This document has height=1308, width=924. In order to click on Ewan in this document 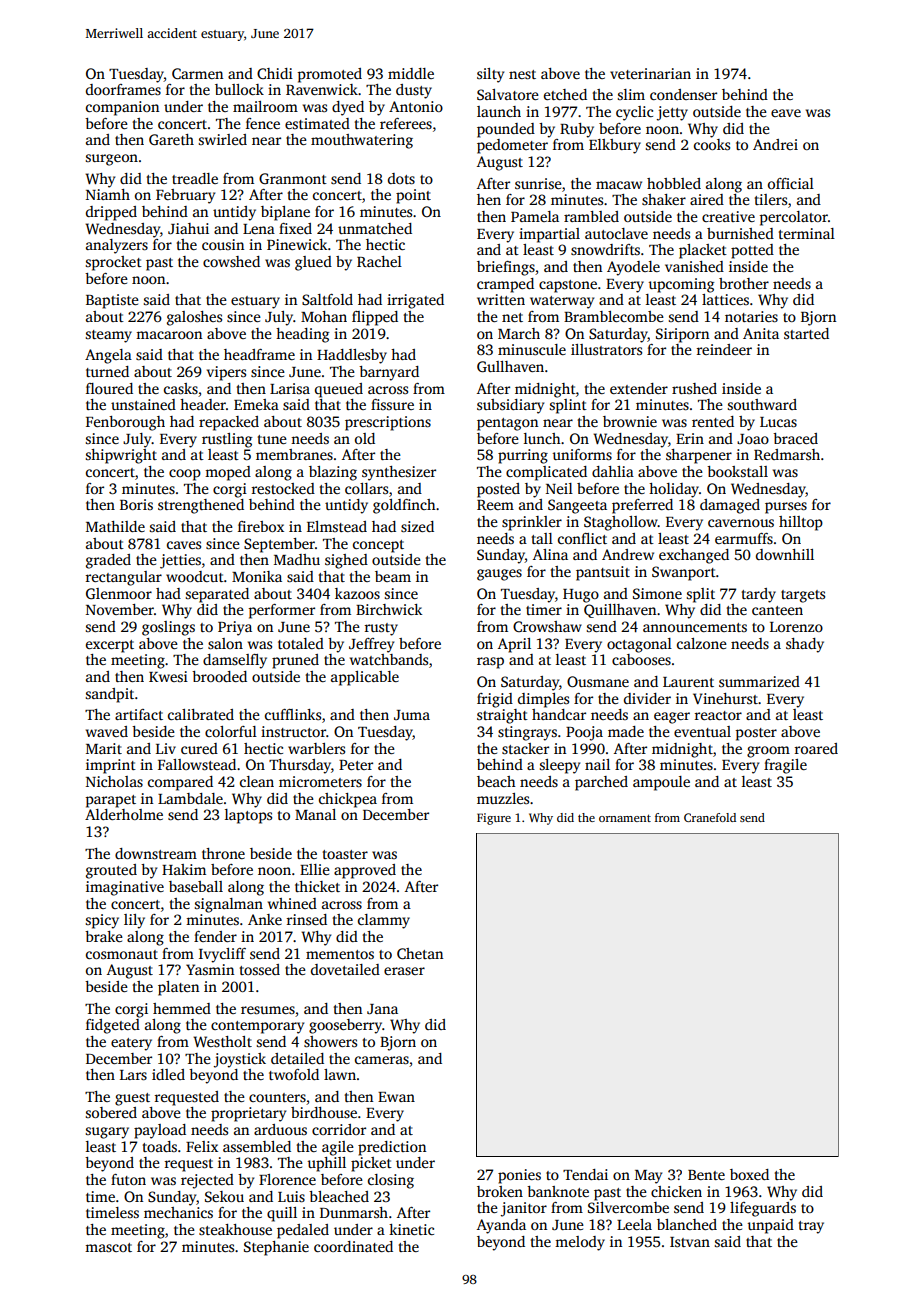, I will do `click(396, 1097)`.
